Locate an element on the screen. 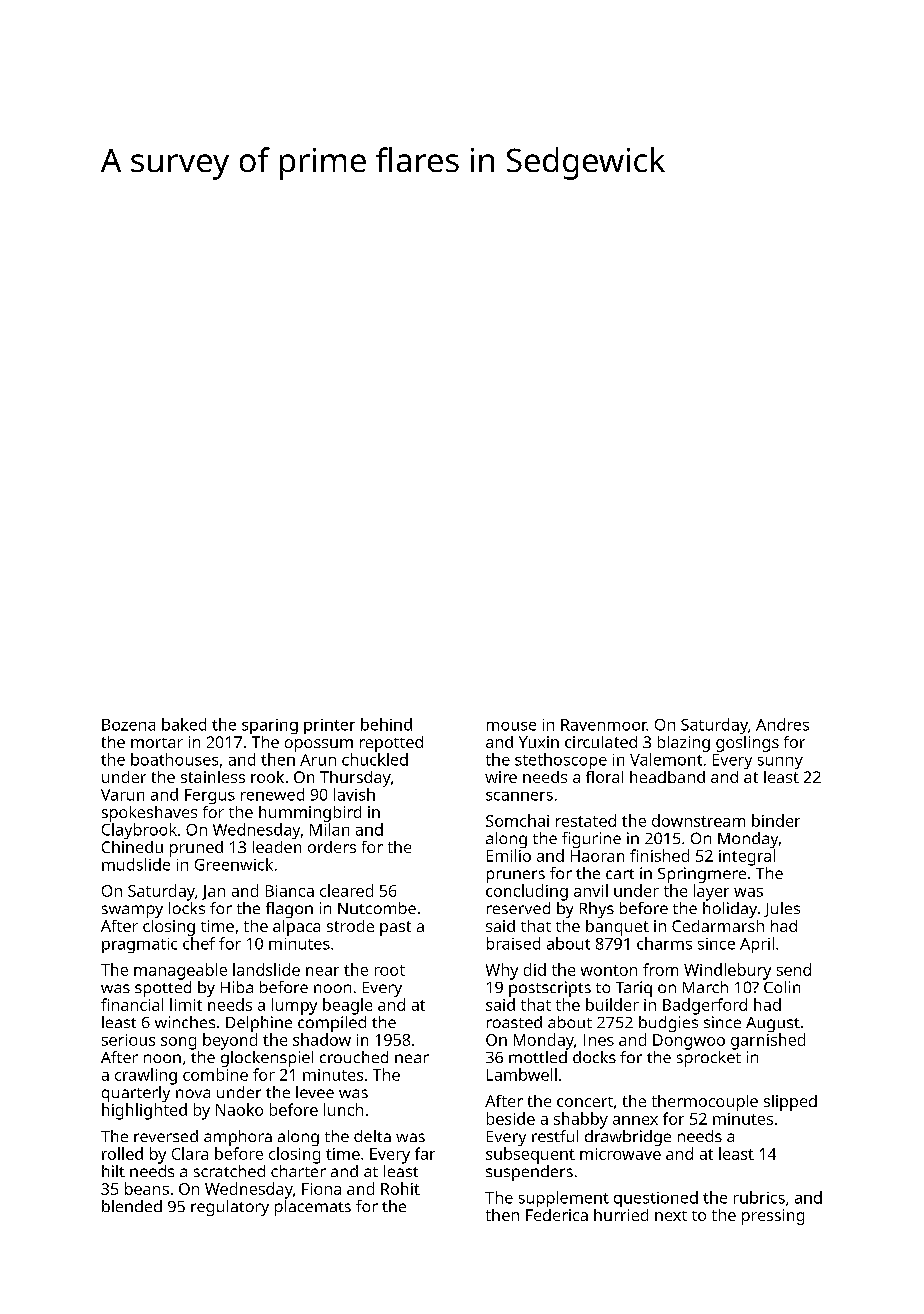  baked is located at coordinates (184, 724).
